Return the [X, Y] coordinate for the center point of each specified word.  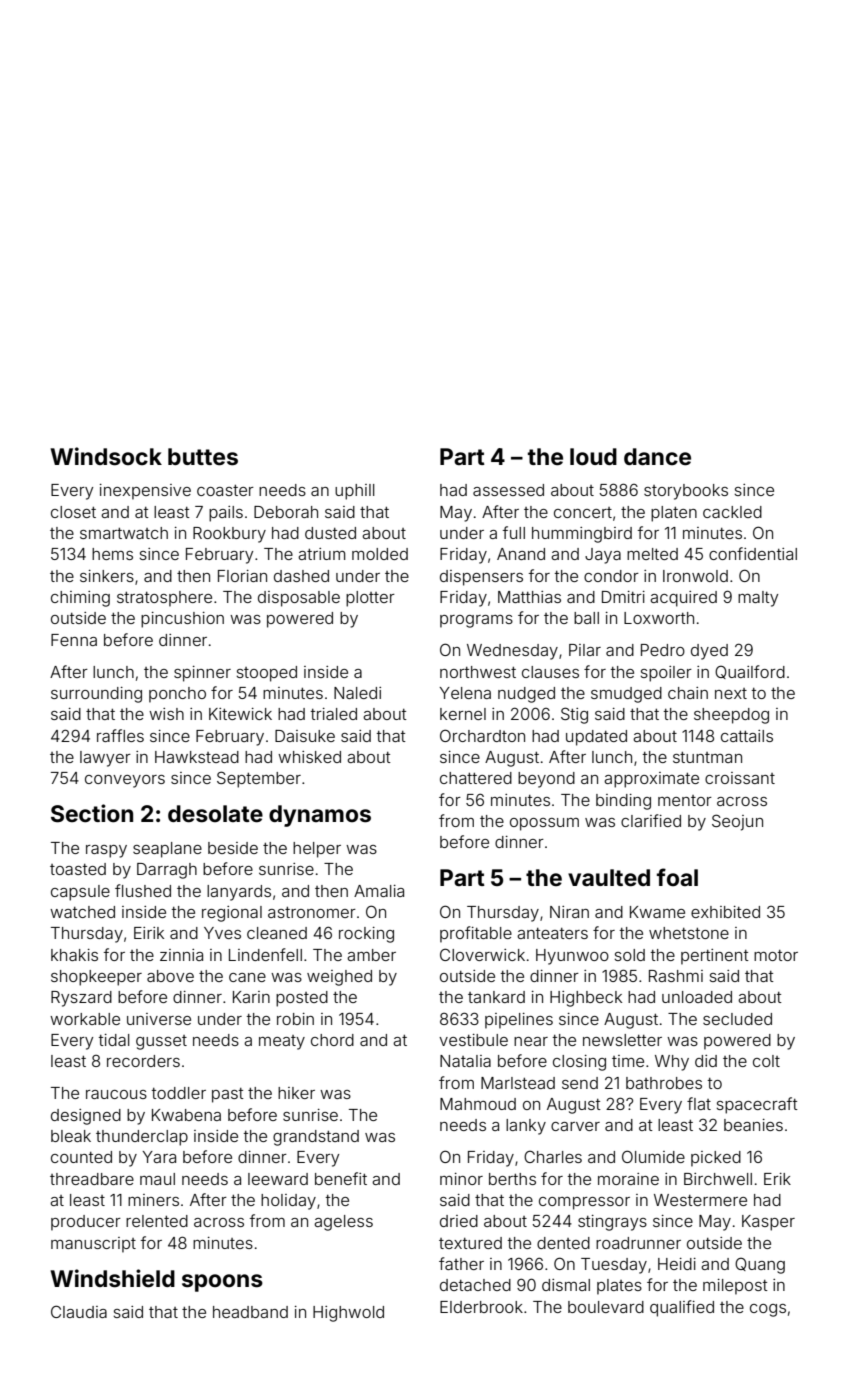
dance [657, 457]
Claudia [79, 1311]
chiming [80, 599]
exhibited [725, 912]
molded [380, 554]
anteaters [552, 933]
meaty [282, 1042]
